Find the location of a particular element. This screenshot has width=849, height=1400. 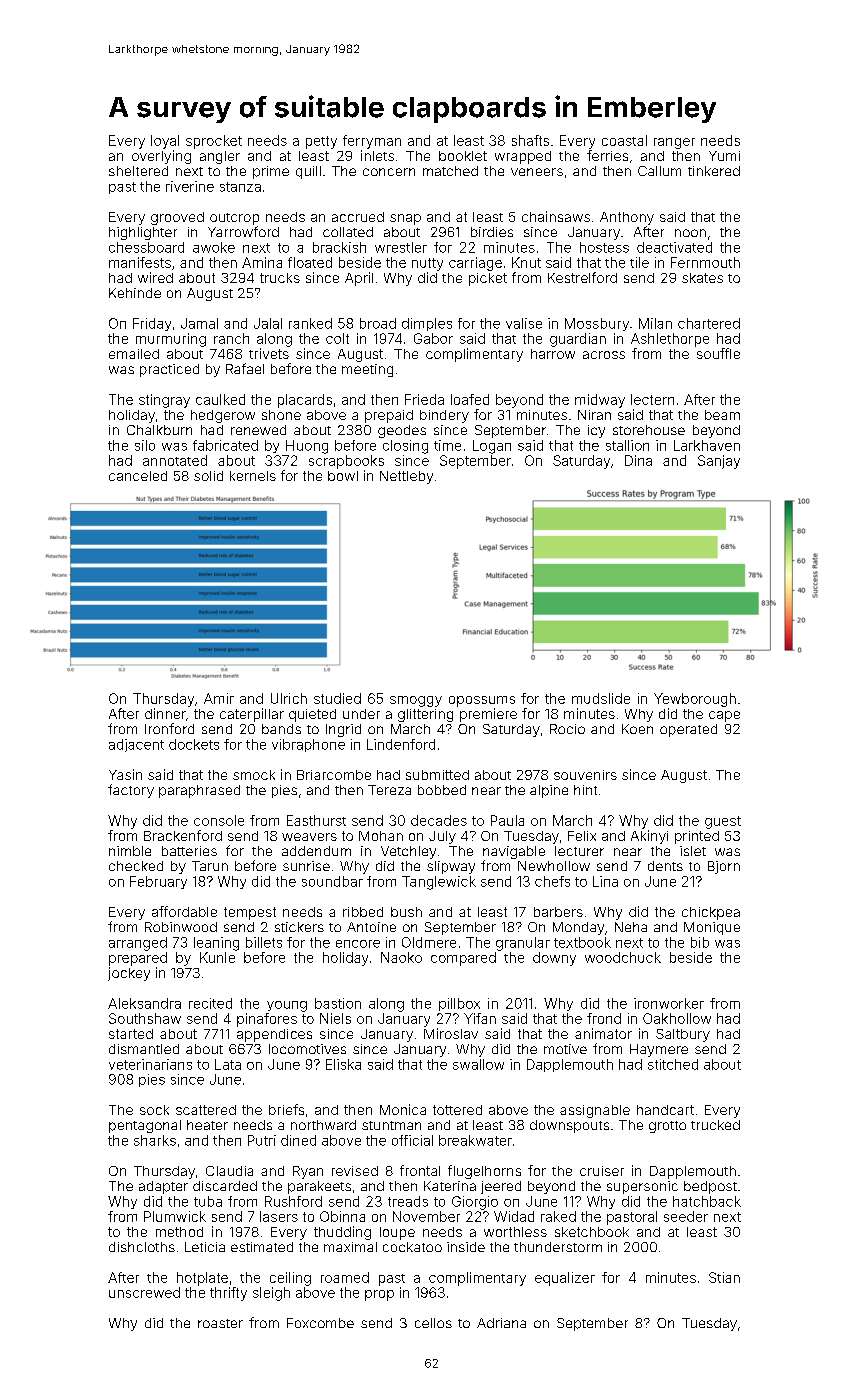

hint is located at coordinates (585, 790).
